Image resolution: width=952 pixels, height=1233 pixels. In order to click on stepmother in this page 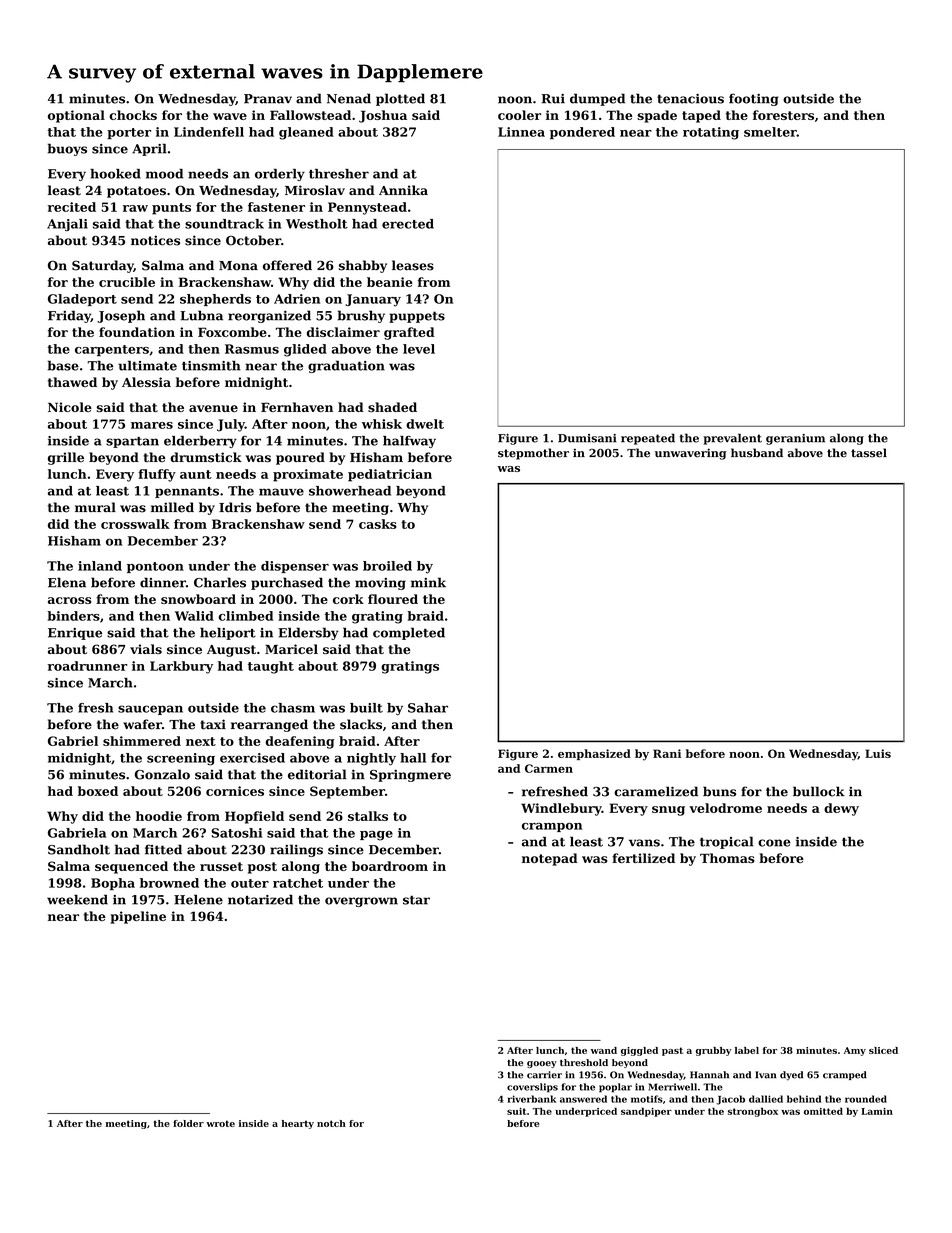, I will do `click(533, 454)`.
